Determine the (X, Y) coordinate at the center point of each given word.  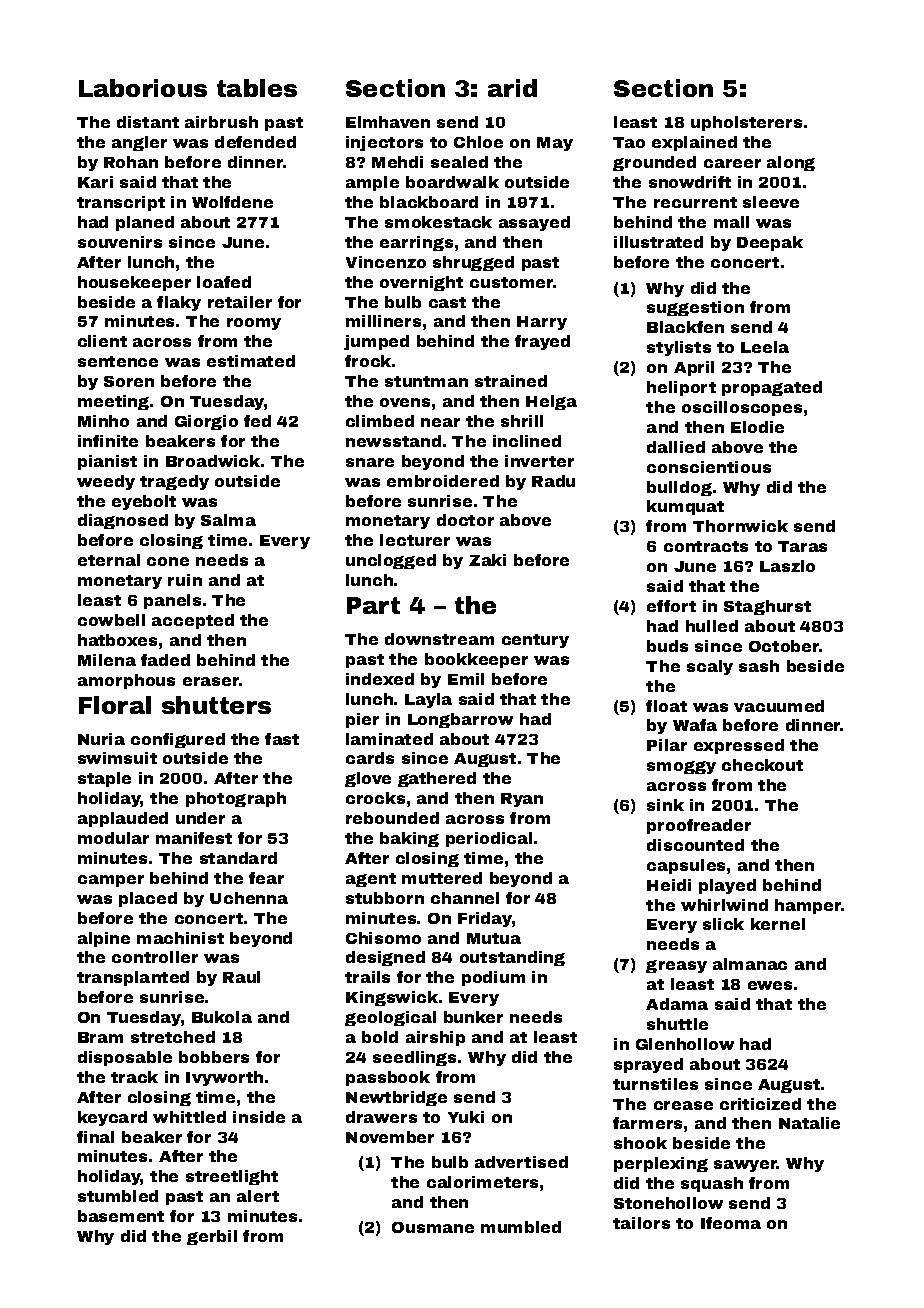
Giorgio (206, 422)
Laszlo (787, 566)
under (200, 818)
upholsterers (746, 123)
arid (512, 88)
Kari (95, 182)
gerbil (212, 1237)
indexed (380, 679)
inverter (539, 461)
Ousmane (433, 1227)
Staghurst (767, 607)
